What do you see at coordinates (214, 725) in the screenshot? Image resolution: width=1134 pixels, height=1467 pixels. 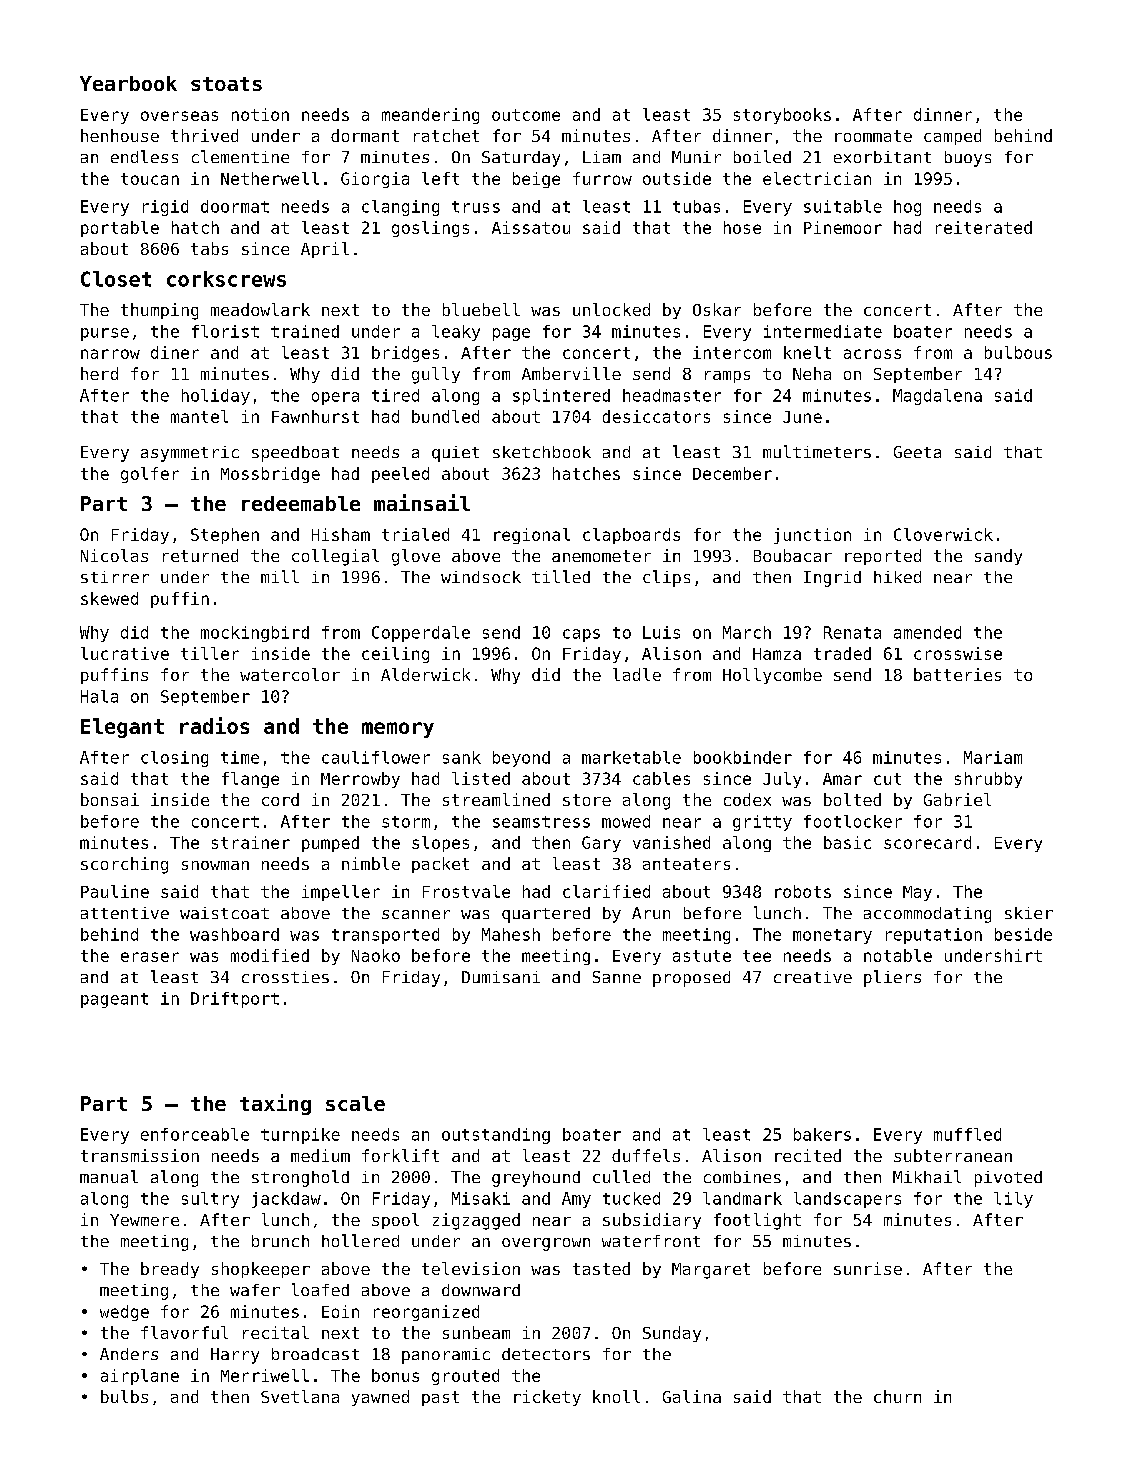 I see `radios` at bounding box center [214, 725].
